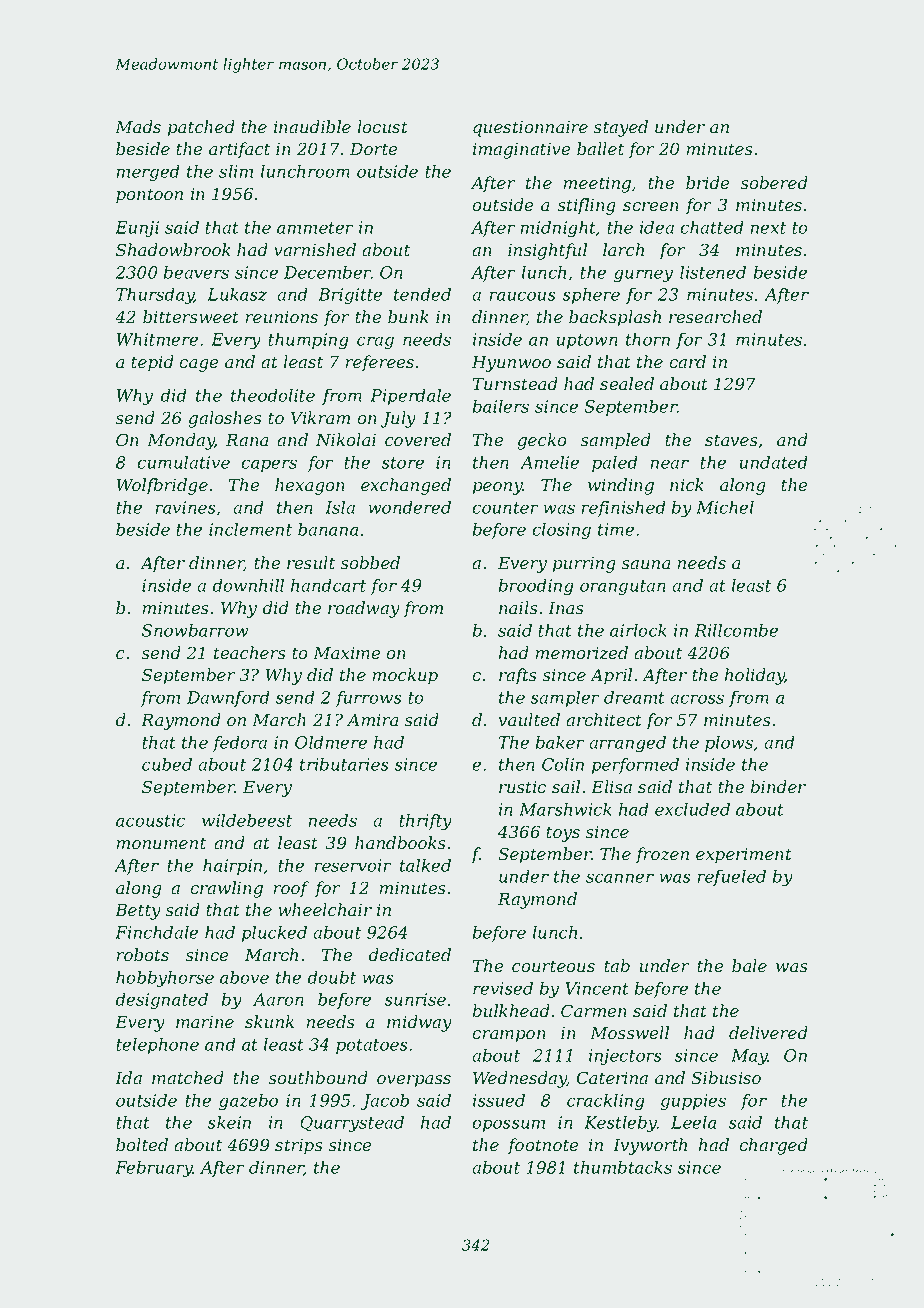 This screenshot has width=924, height=1308. What do you see at coordinates (697, 699) in the screenshot?
I see `across` at bounding box center [697, 699].
